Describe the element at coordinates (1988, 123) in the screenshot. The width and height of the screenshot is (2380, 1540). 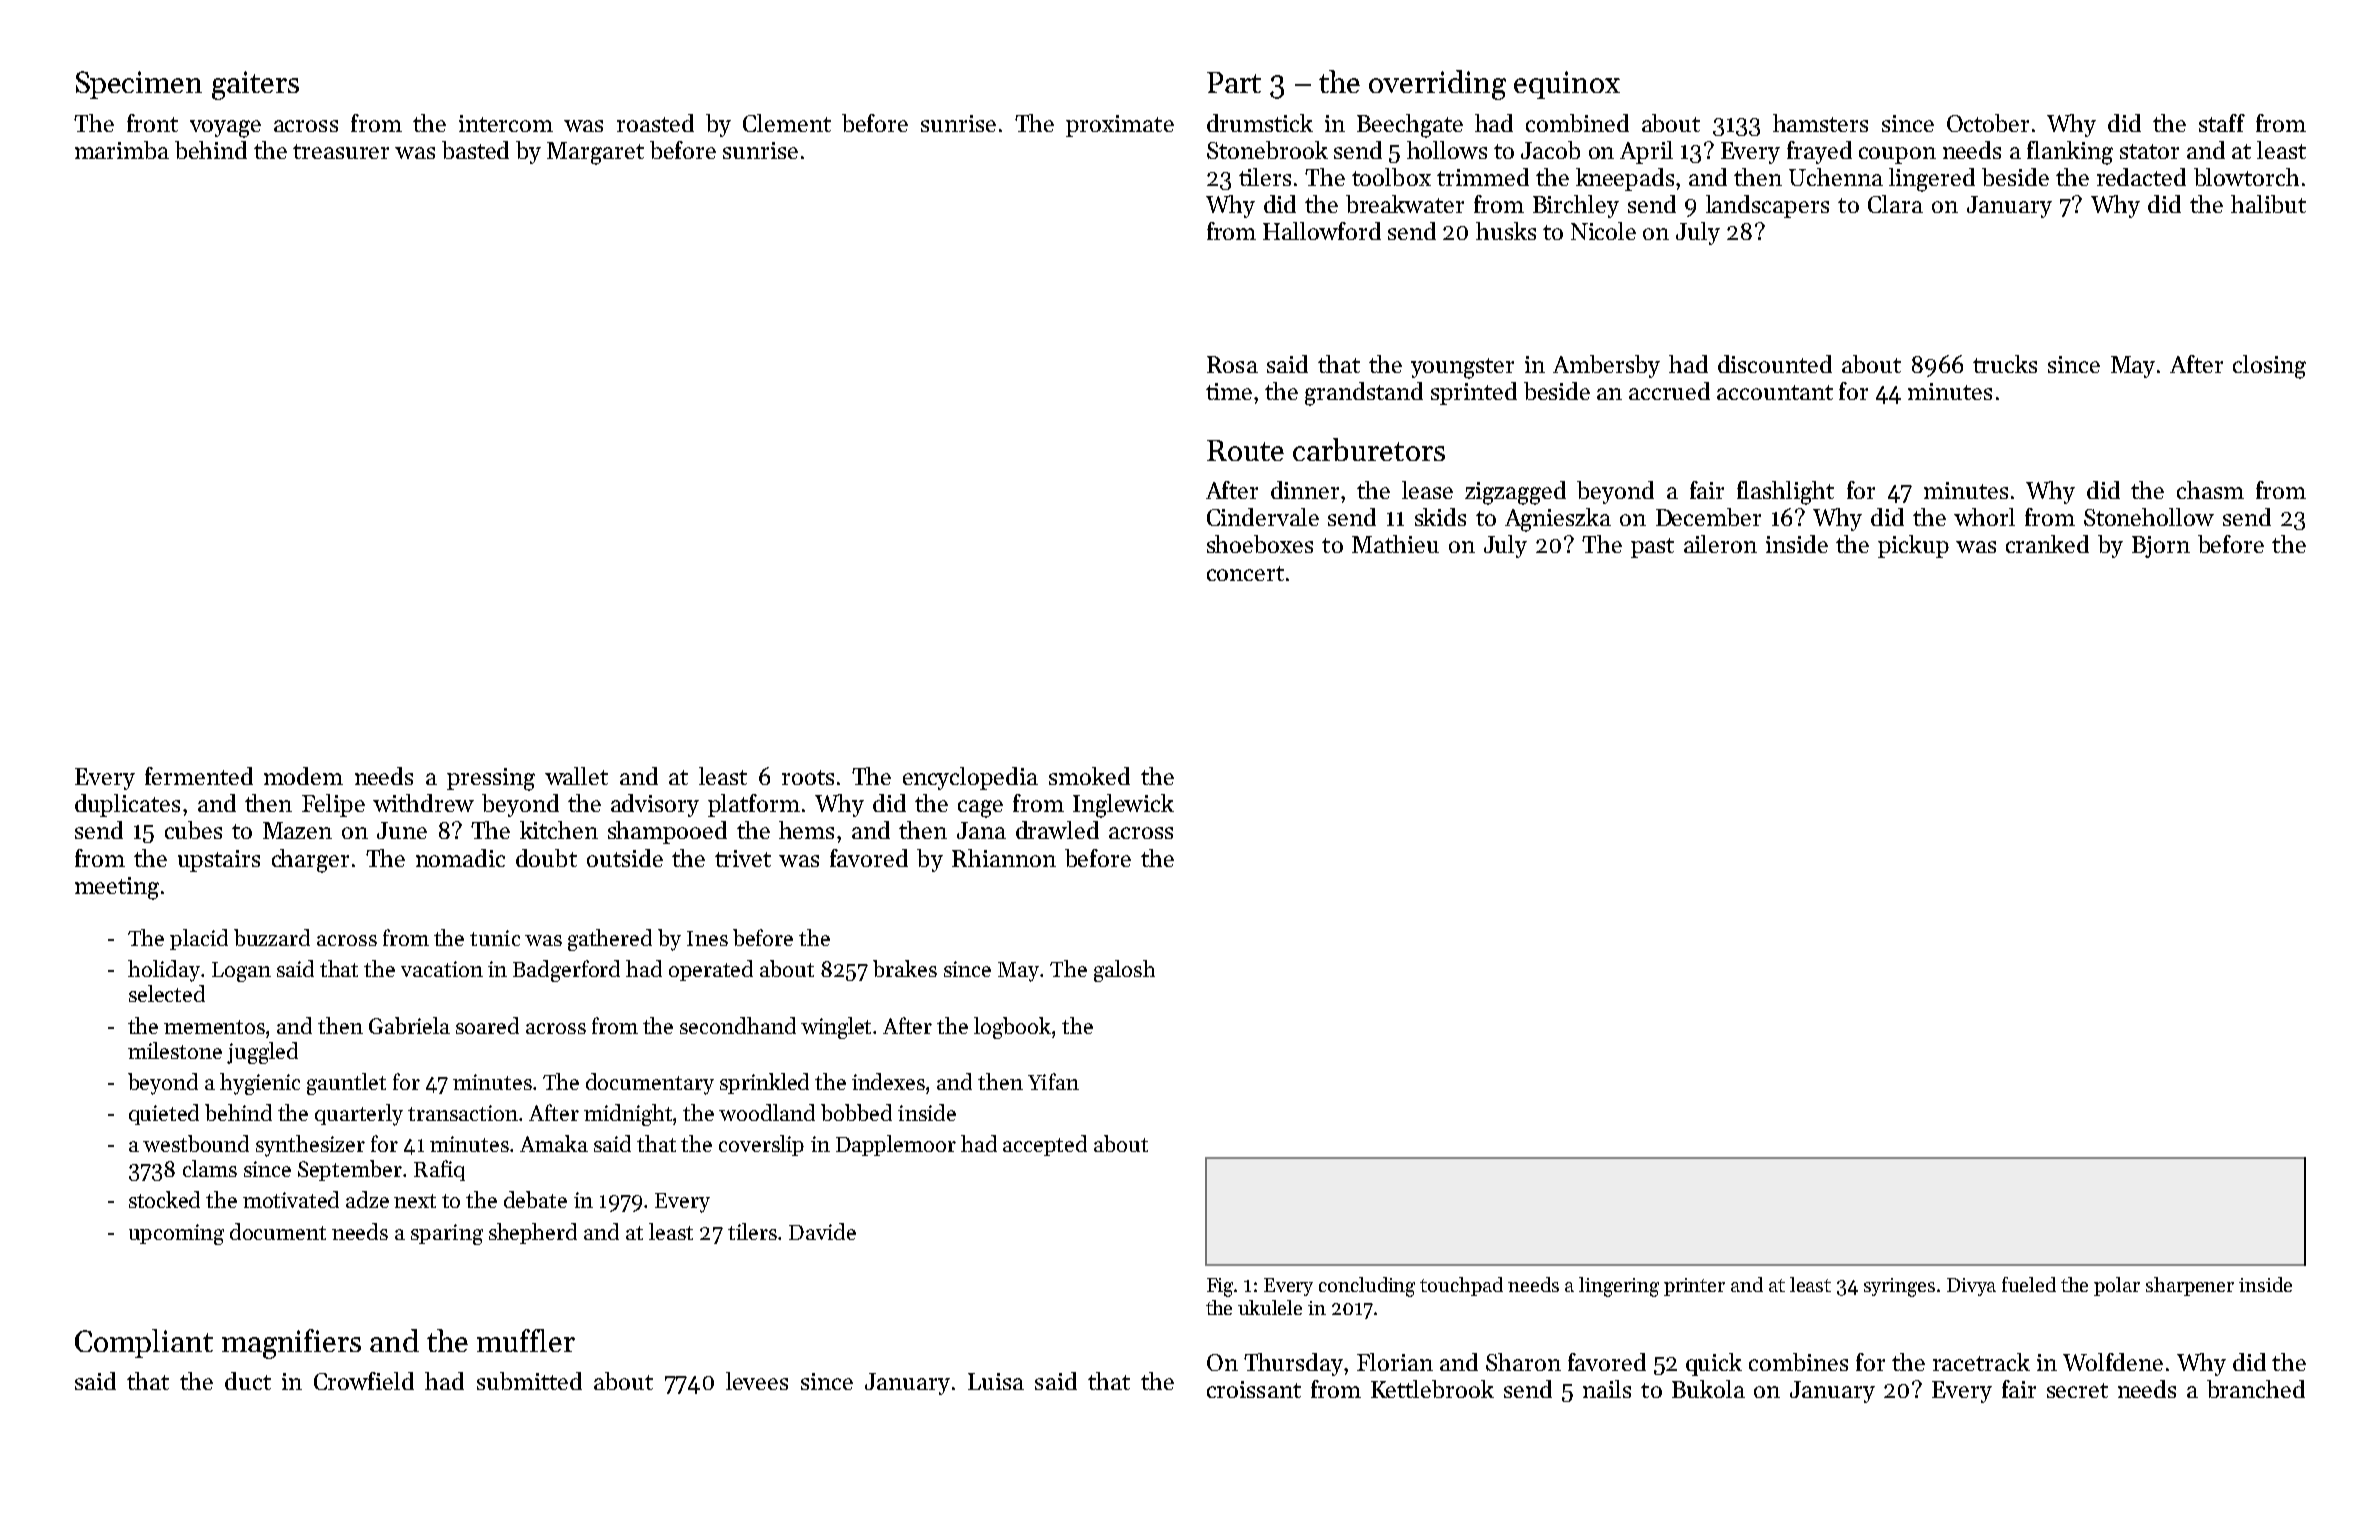
I see `October` at that location.
